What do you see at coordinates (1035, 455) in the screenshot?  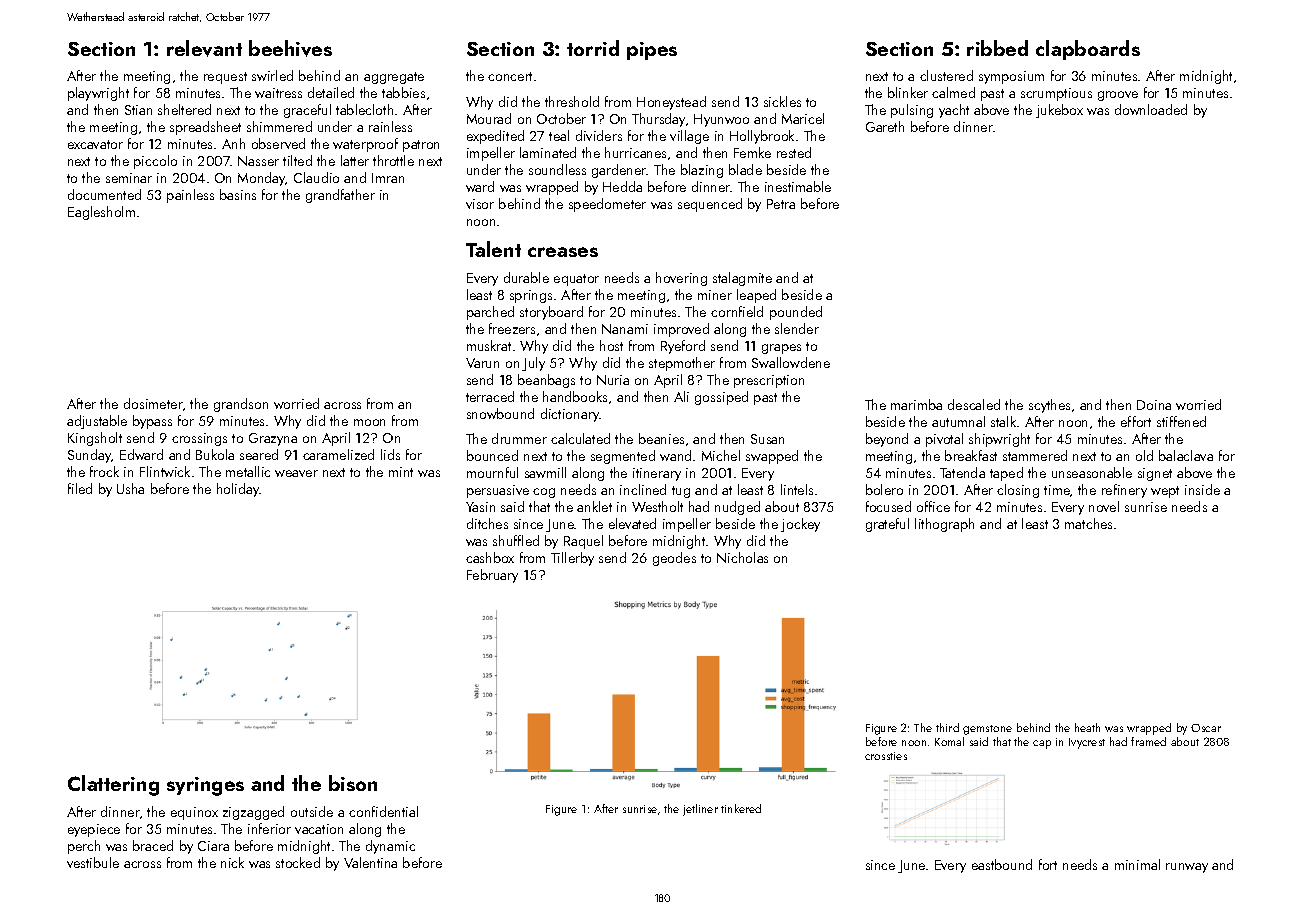 I see `stammered` at bounding box center [1035, 455].
